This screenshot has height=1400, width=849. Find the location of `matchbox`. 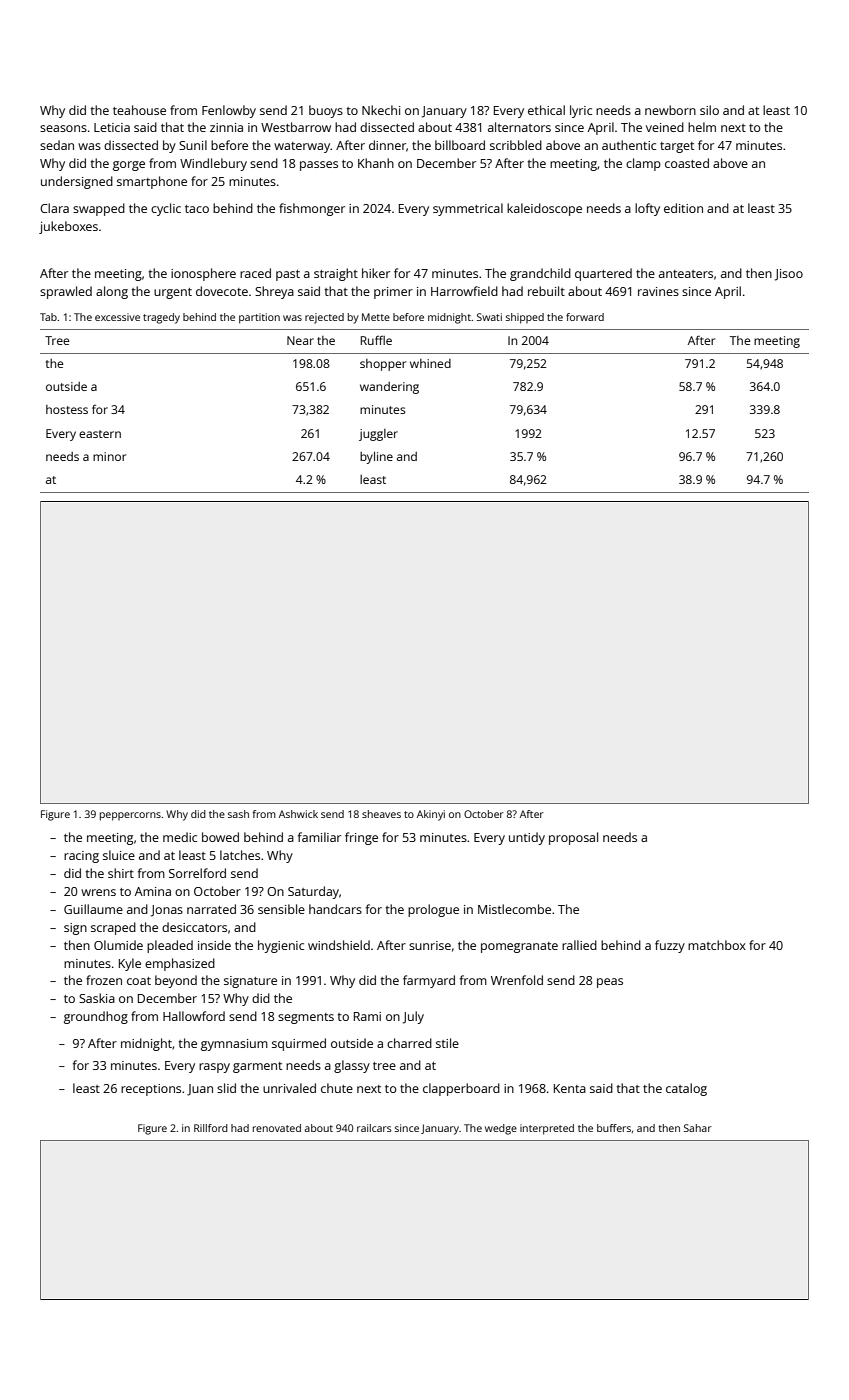

matchbox is located at coordinates (717, 945).
